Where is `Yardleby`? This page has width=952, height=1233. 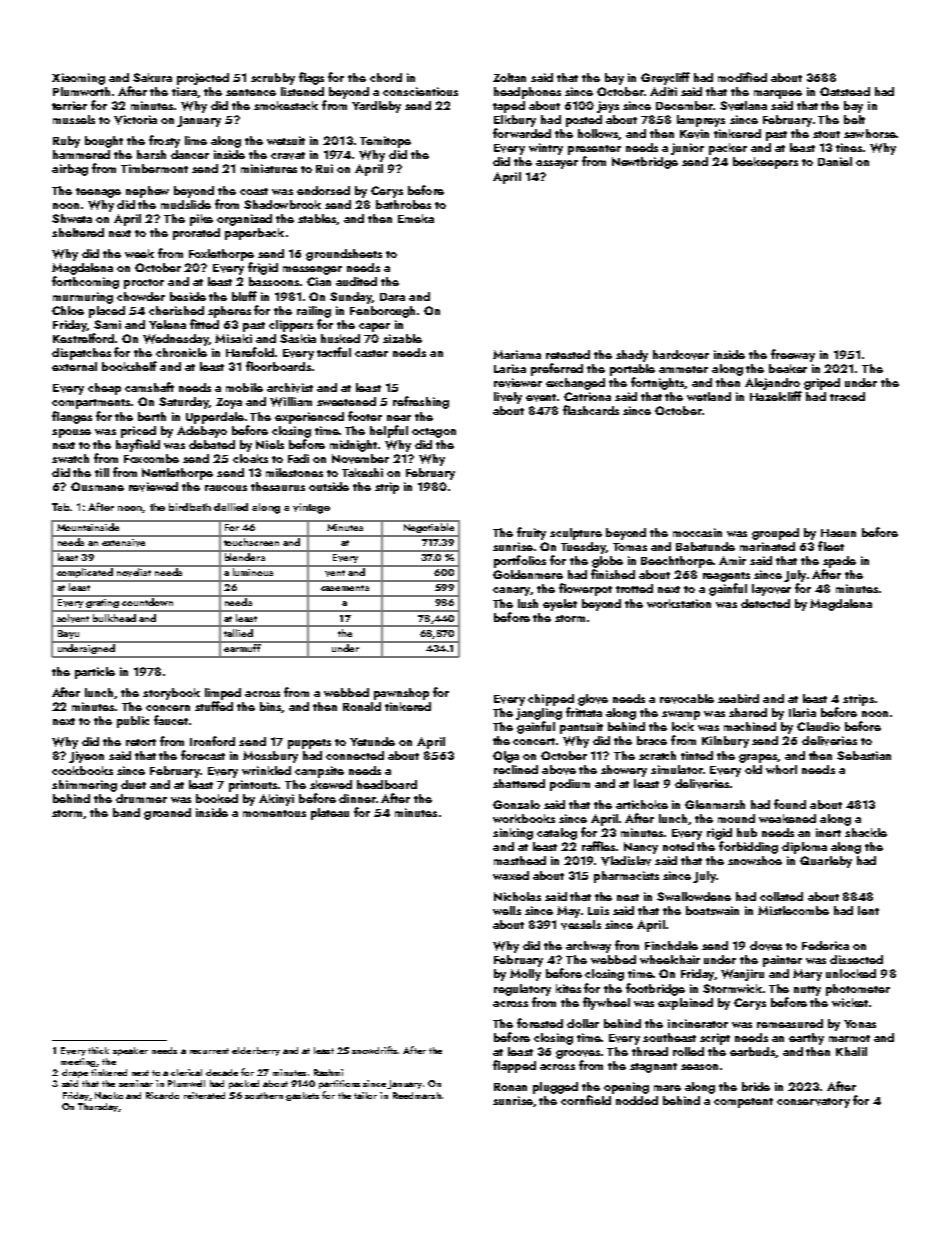
Yardleby is located at coordinates (376, 107).
